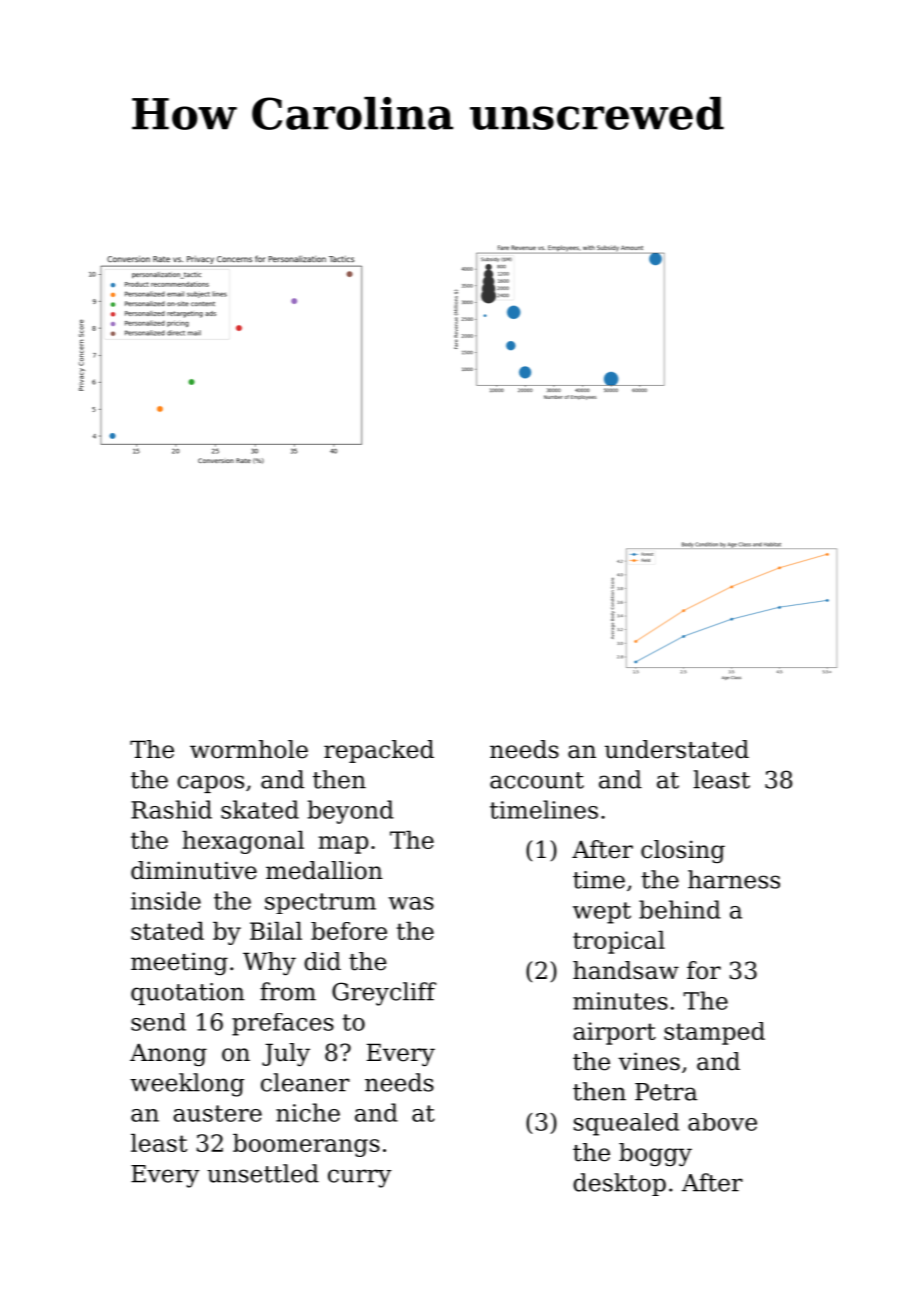  Describe the element at coordinates (263, 1173) in the page. I see `unsettled` at that location.
